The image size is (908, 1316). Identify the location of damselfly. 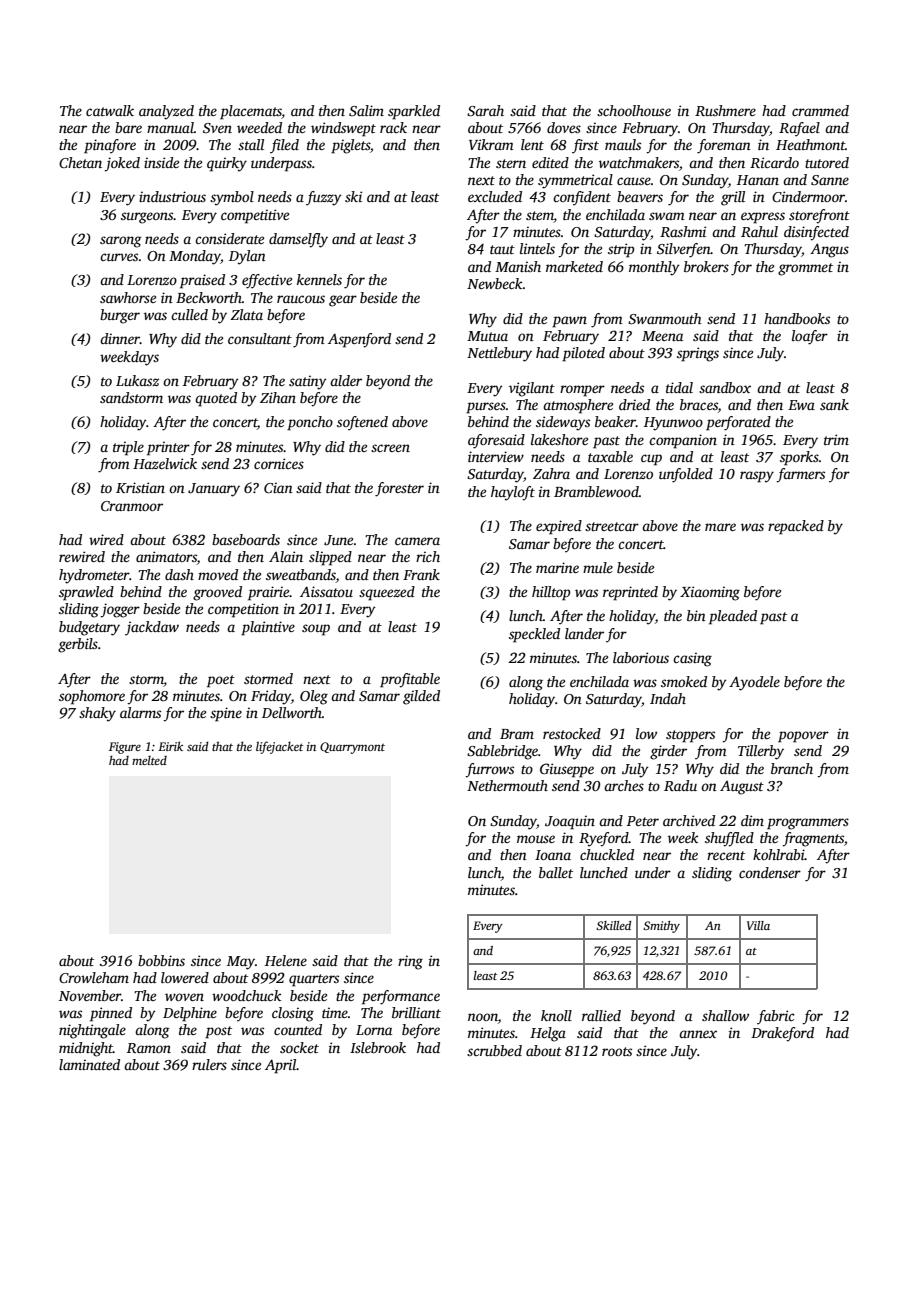
(298, 240).
